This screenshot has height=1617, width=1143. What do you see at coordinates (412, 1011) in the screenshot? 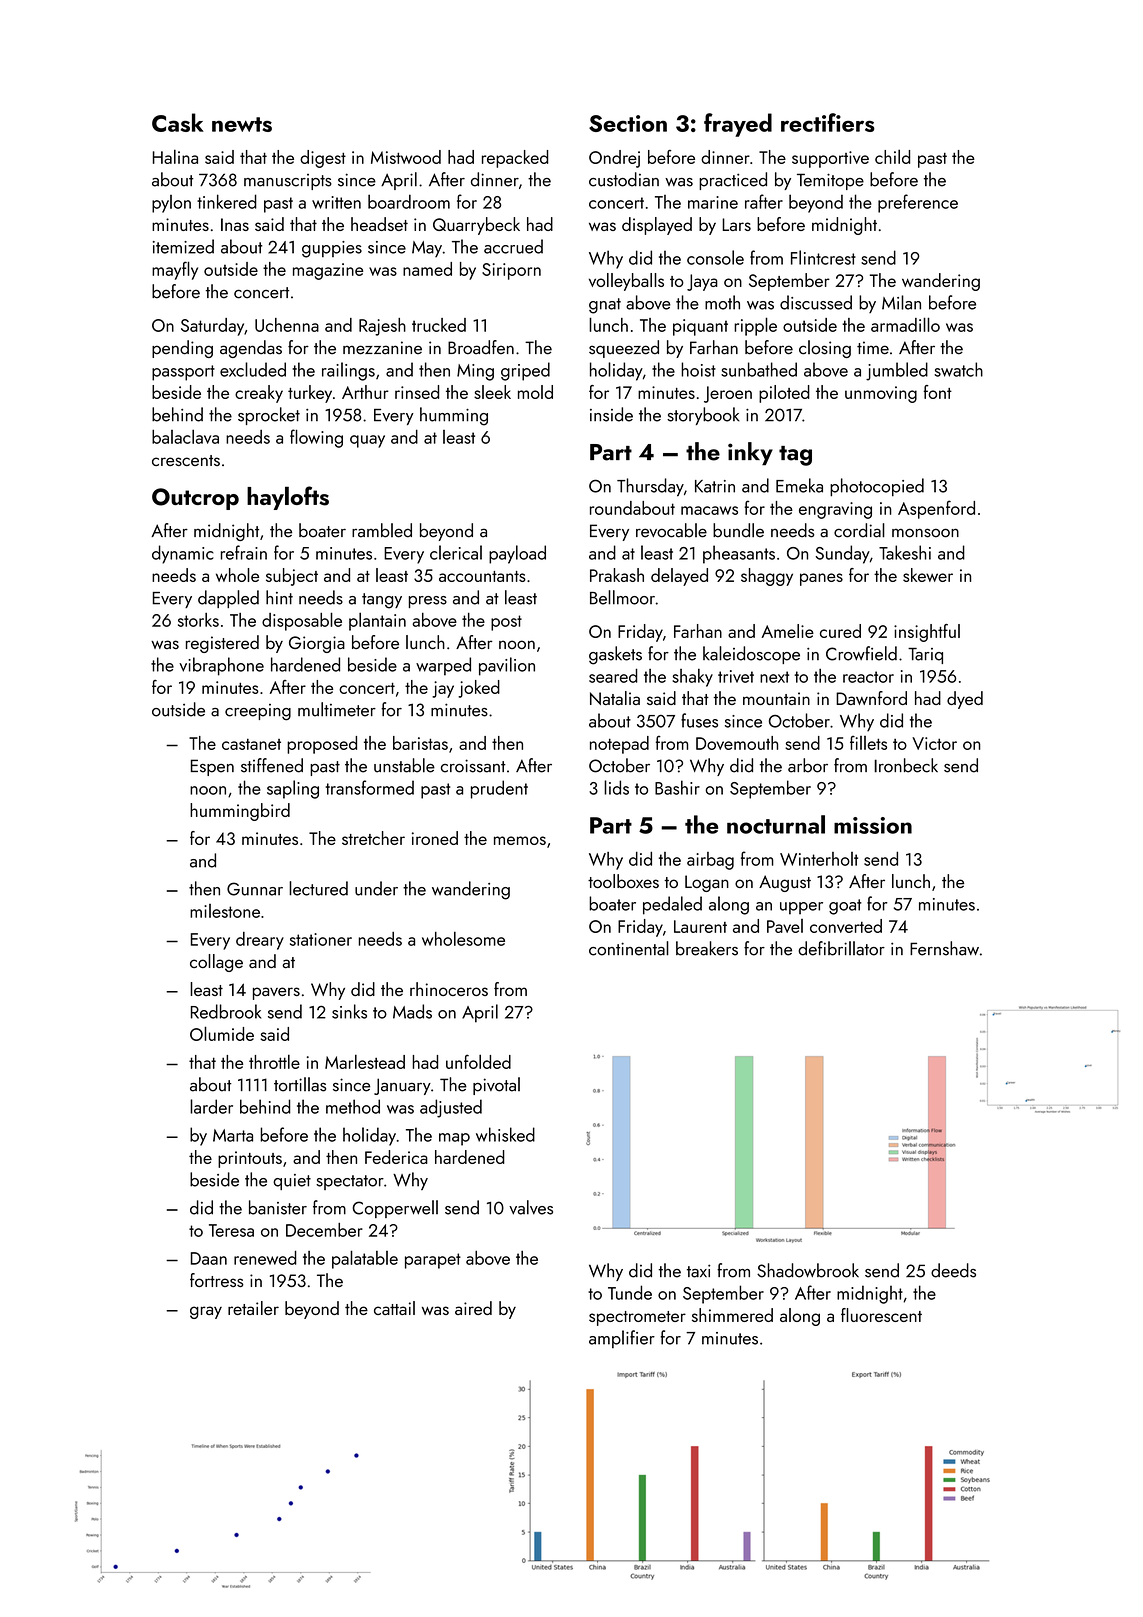
I see `Mads` at bounding box center [412, 1011].
